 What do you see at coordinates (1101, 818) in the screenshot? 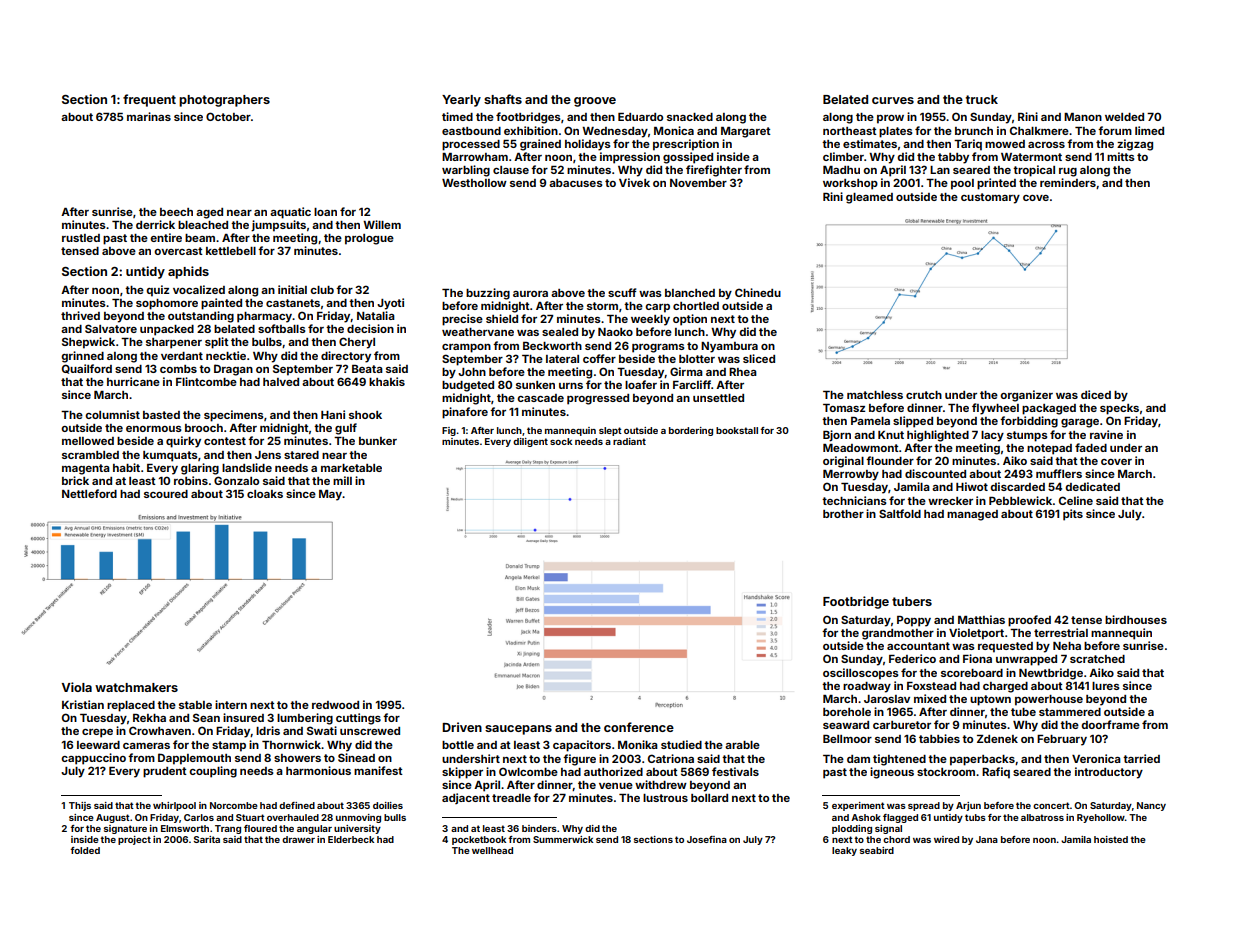
I see `Ryehollow` at bounding box center [1101, 818].
